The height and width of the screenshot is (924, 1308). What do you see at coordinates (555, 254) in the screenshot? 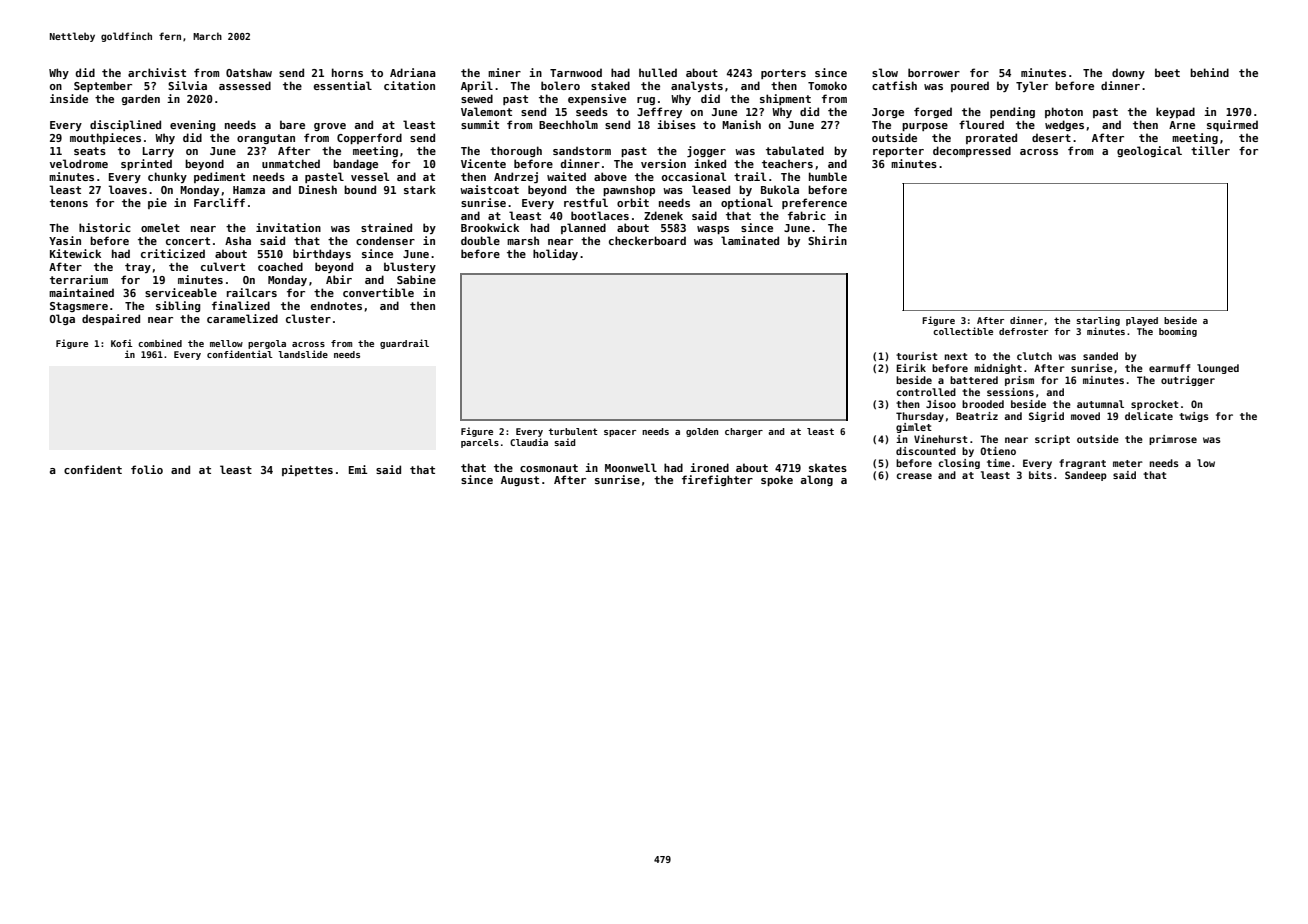
I see `holiday` at bounding box center [555, 254].
